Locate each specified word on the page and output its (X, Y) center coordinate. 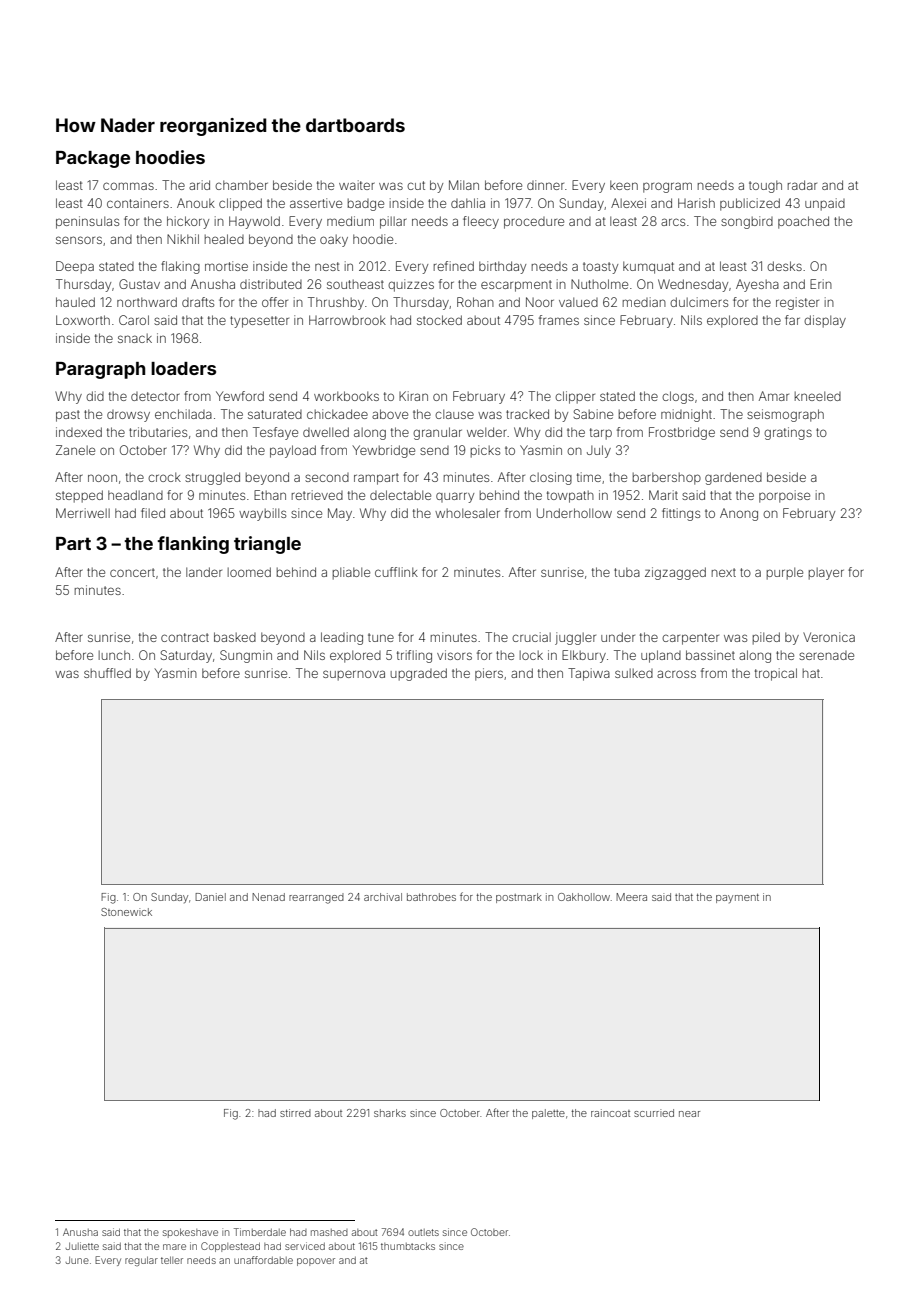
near (689, 1114)
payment (737, 898)
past (68, 416)
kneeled (818, 396)
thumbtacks (408, 1246)
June (77, 1260)
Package (93, 159)
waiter (357, 185)
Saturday (186, 656)
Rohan (475, 302)
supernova (354, 675)
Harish (696, 203)
